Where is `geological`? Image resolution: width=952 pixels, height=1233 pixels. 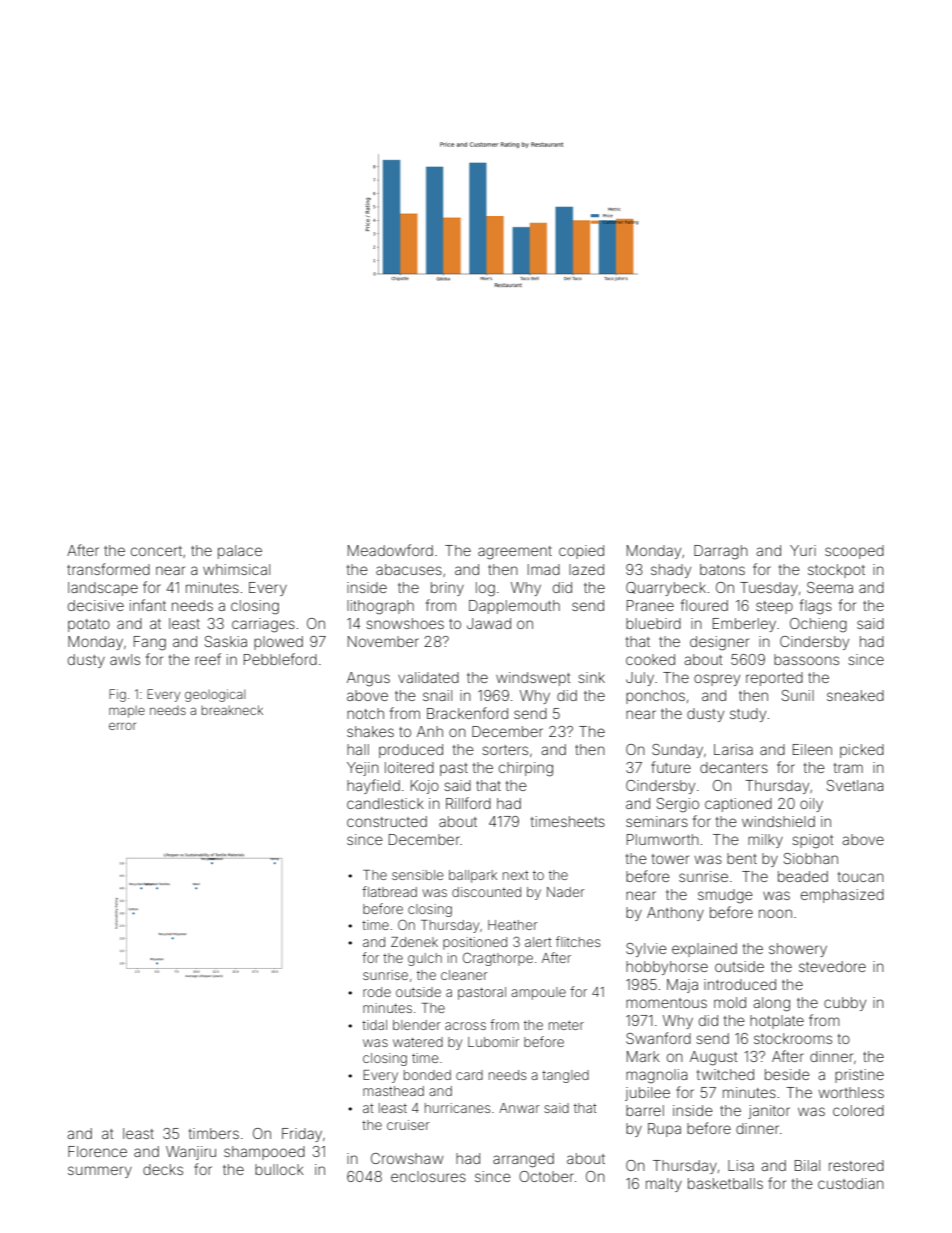
geological is located at coordinates (215, 695).
